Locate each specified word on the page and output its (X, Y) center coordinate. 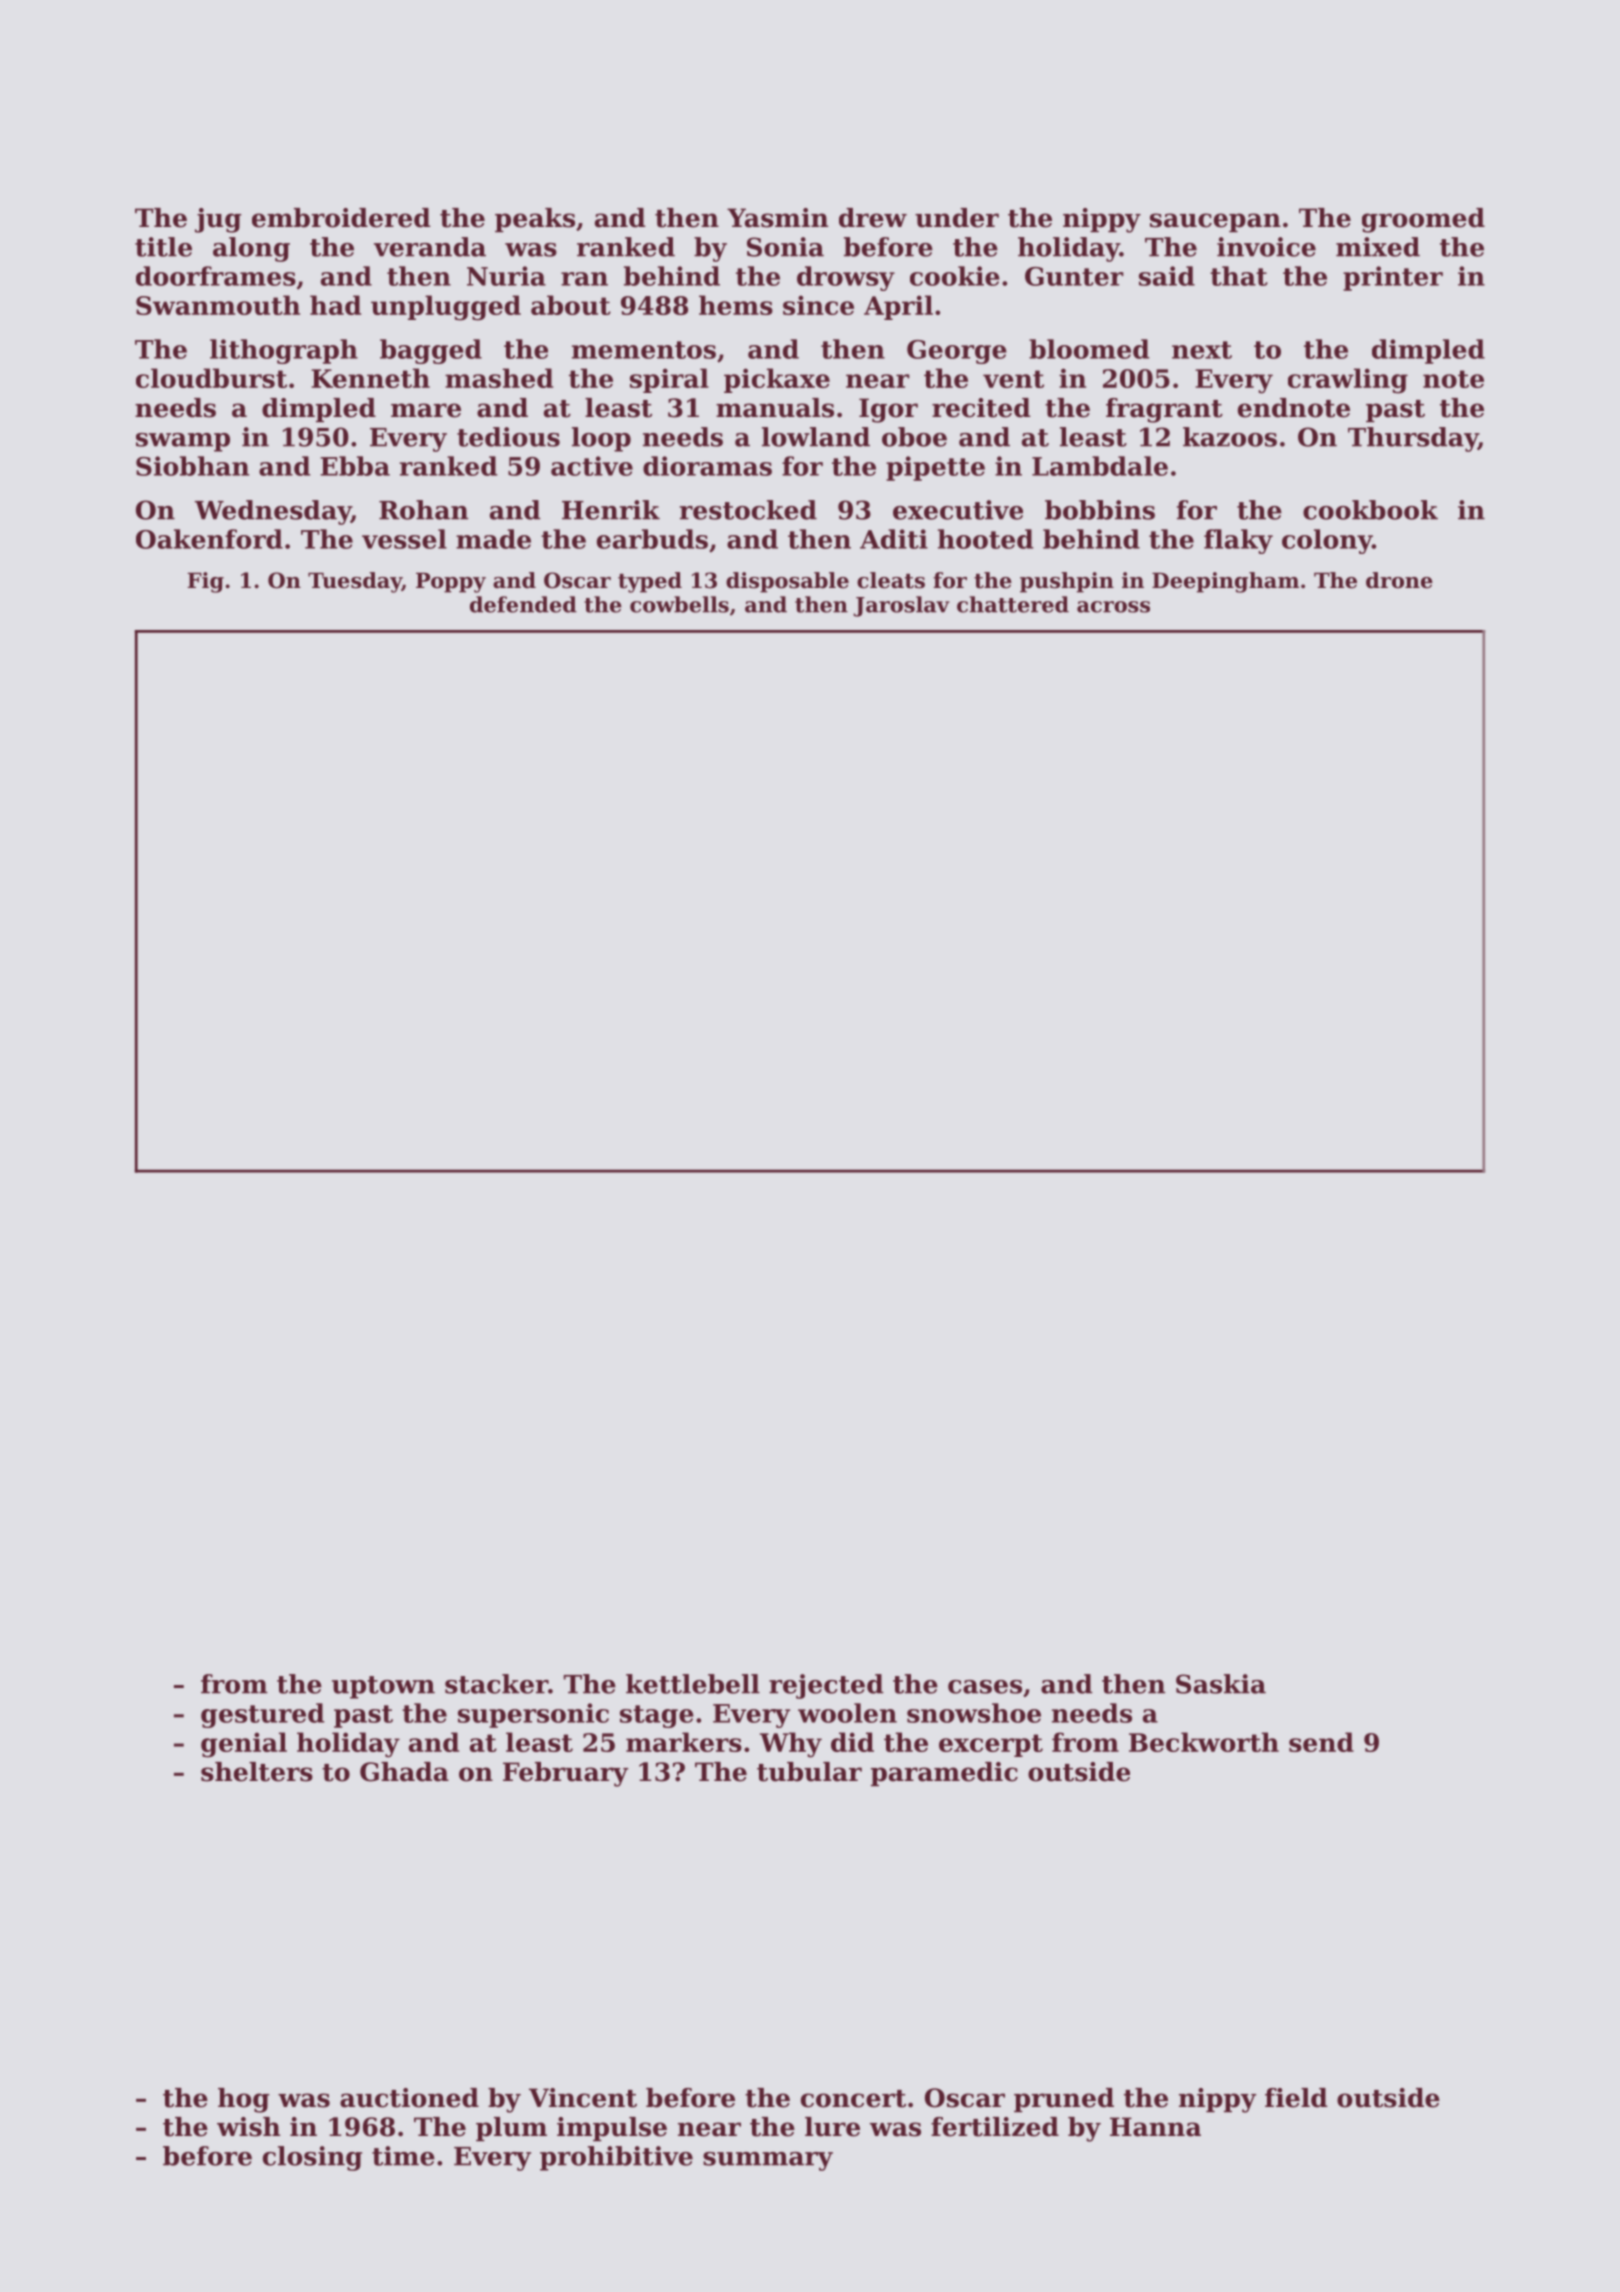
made (493, 539)
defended (523, 604)
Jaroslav (901, 606)
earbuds (652, 539)
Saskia (1221, 1684)
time (403, 2156)
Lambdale (1100, 466)
